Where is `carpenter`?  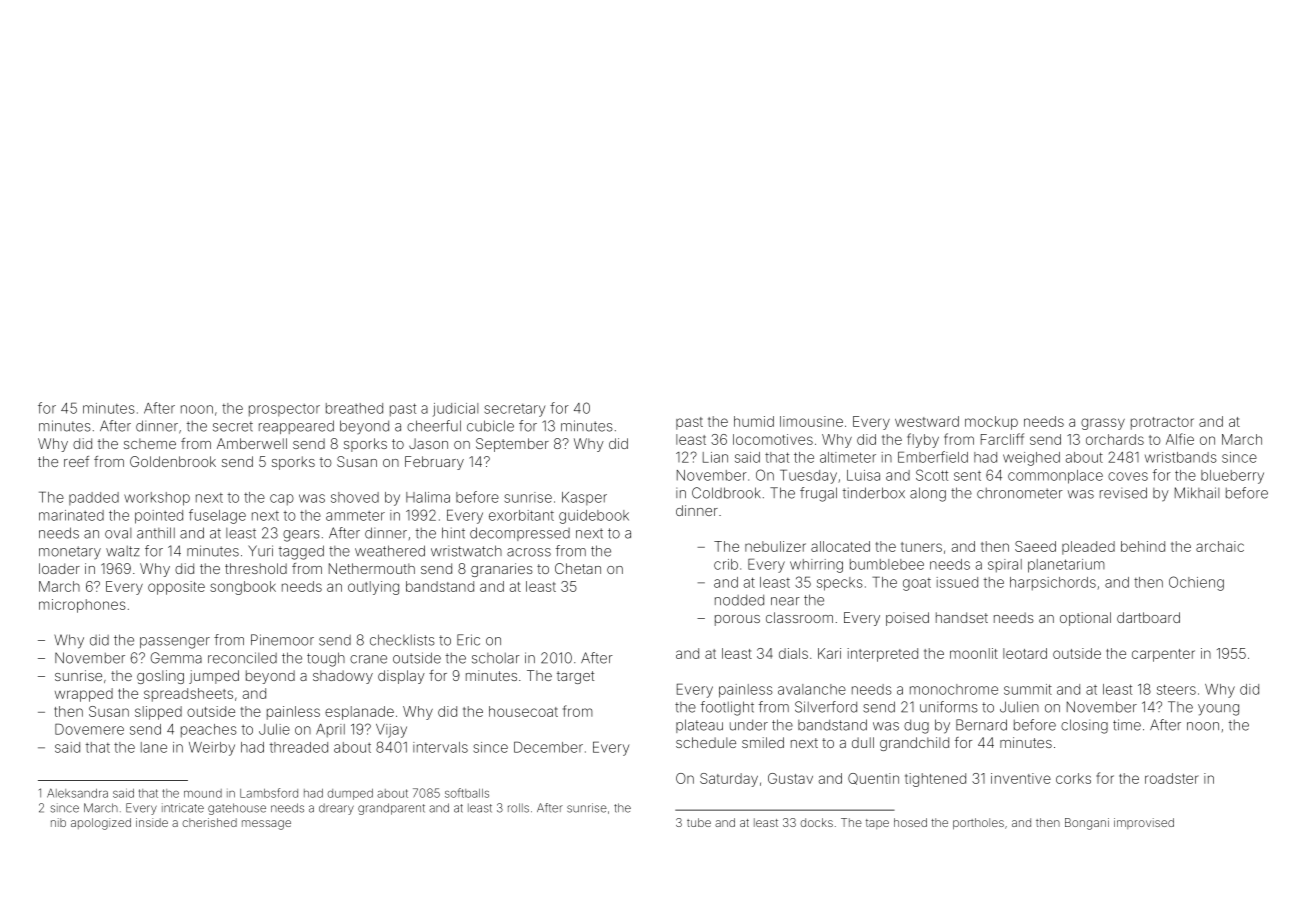 carpenter is located at coordinates (1163, 655).
